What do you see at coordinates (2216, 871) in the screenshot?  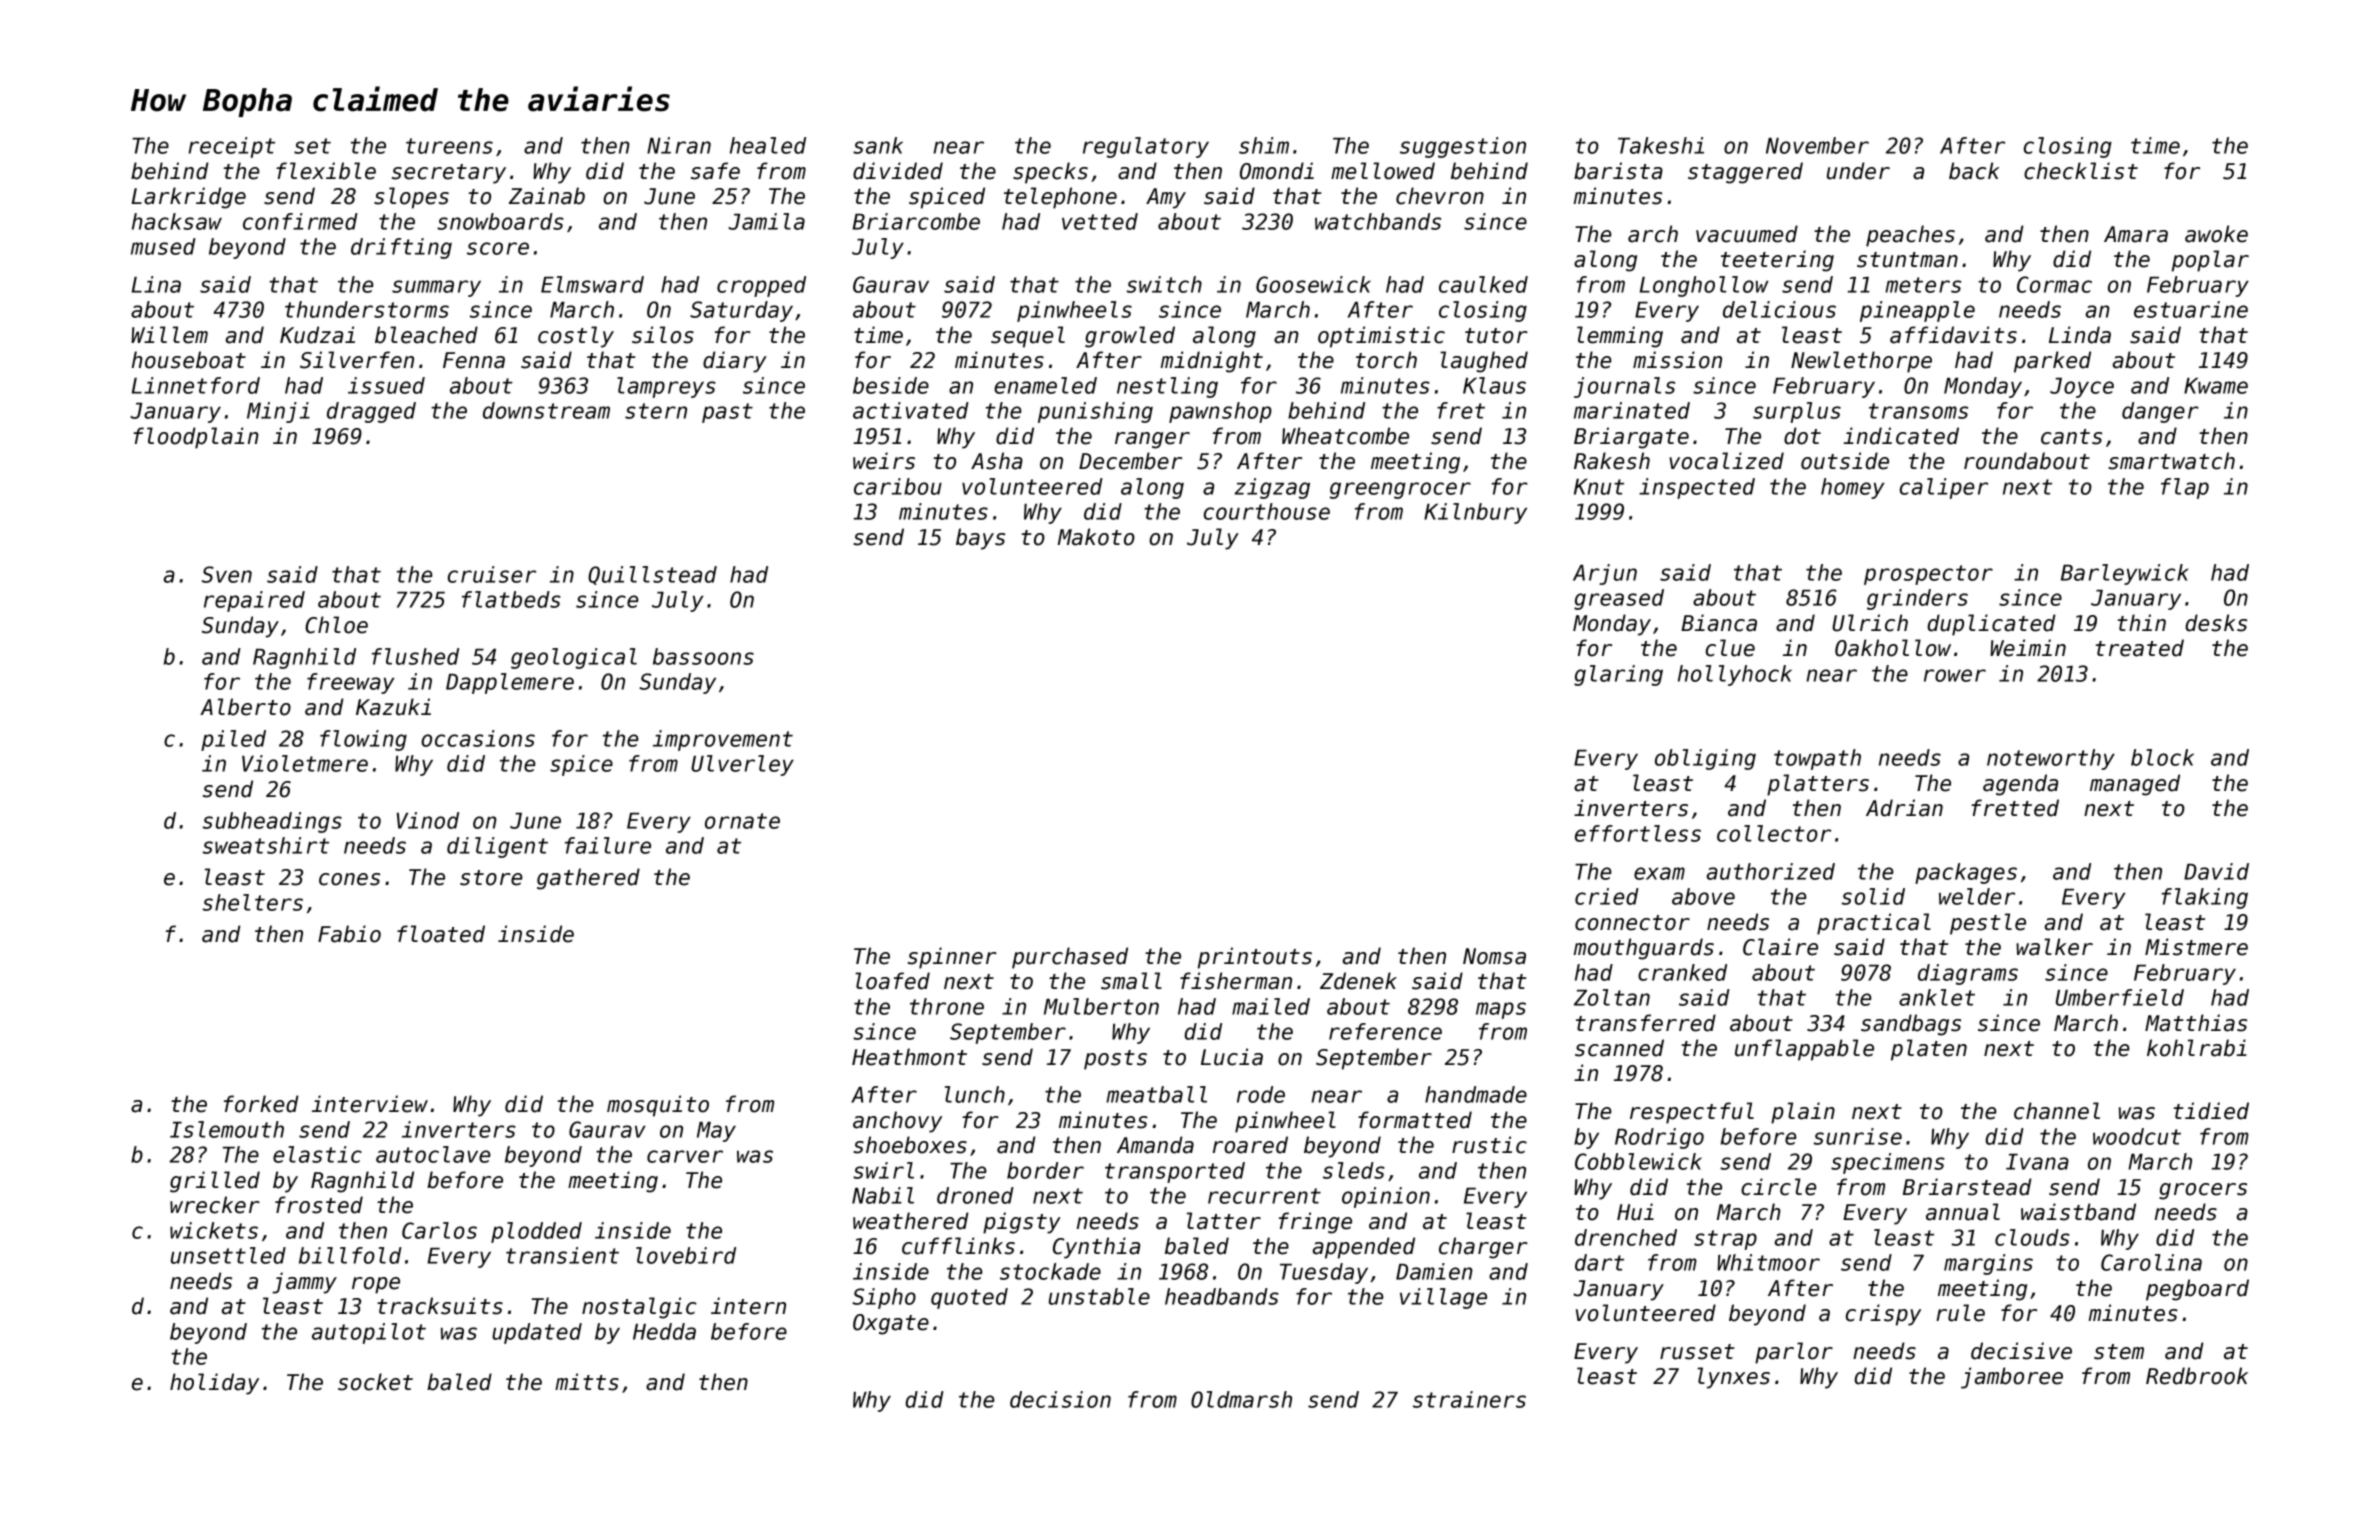 I see `David` at bounding box center [2216, 871].
